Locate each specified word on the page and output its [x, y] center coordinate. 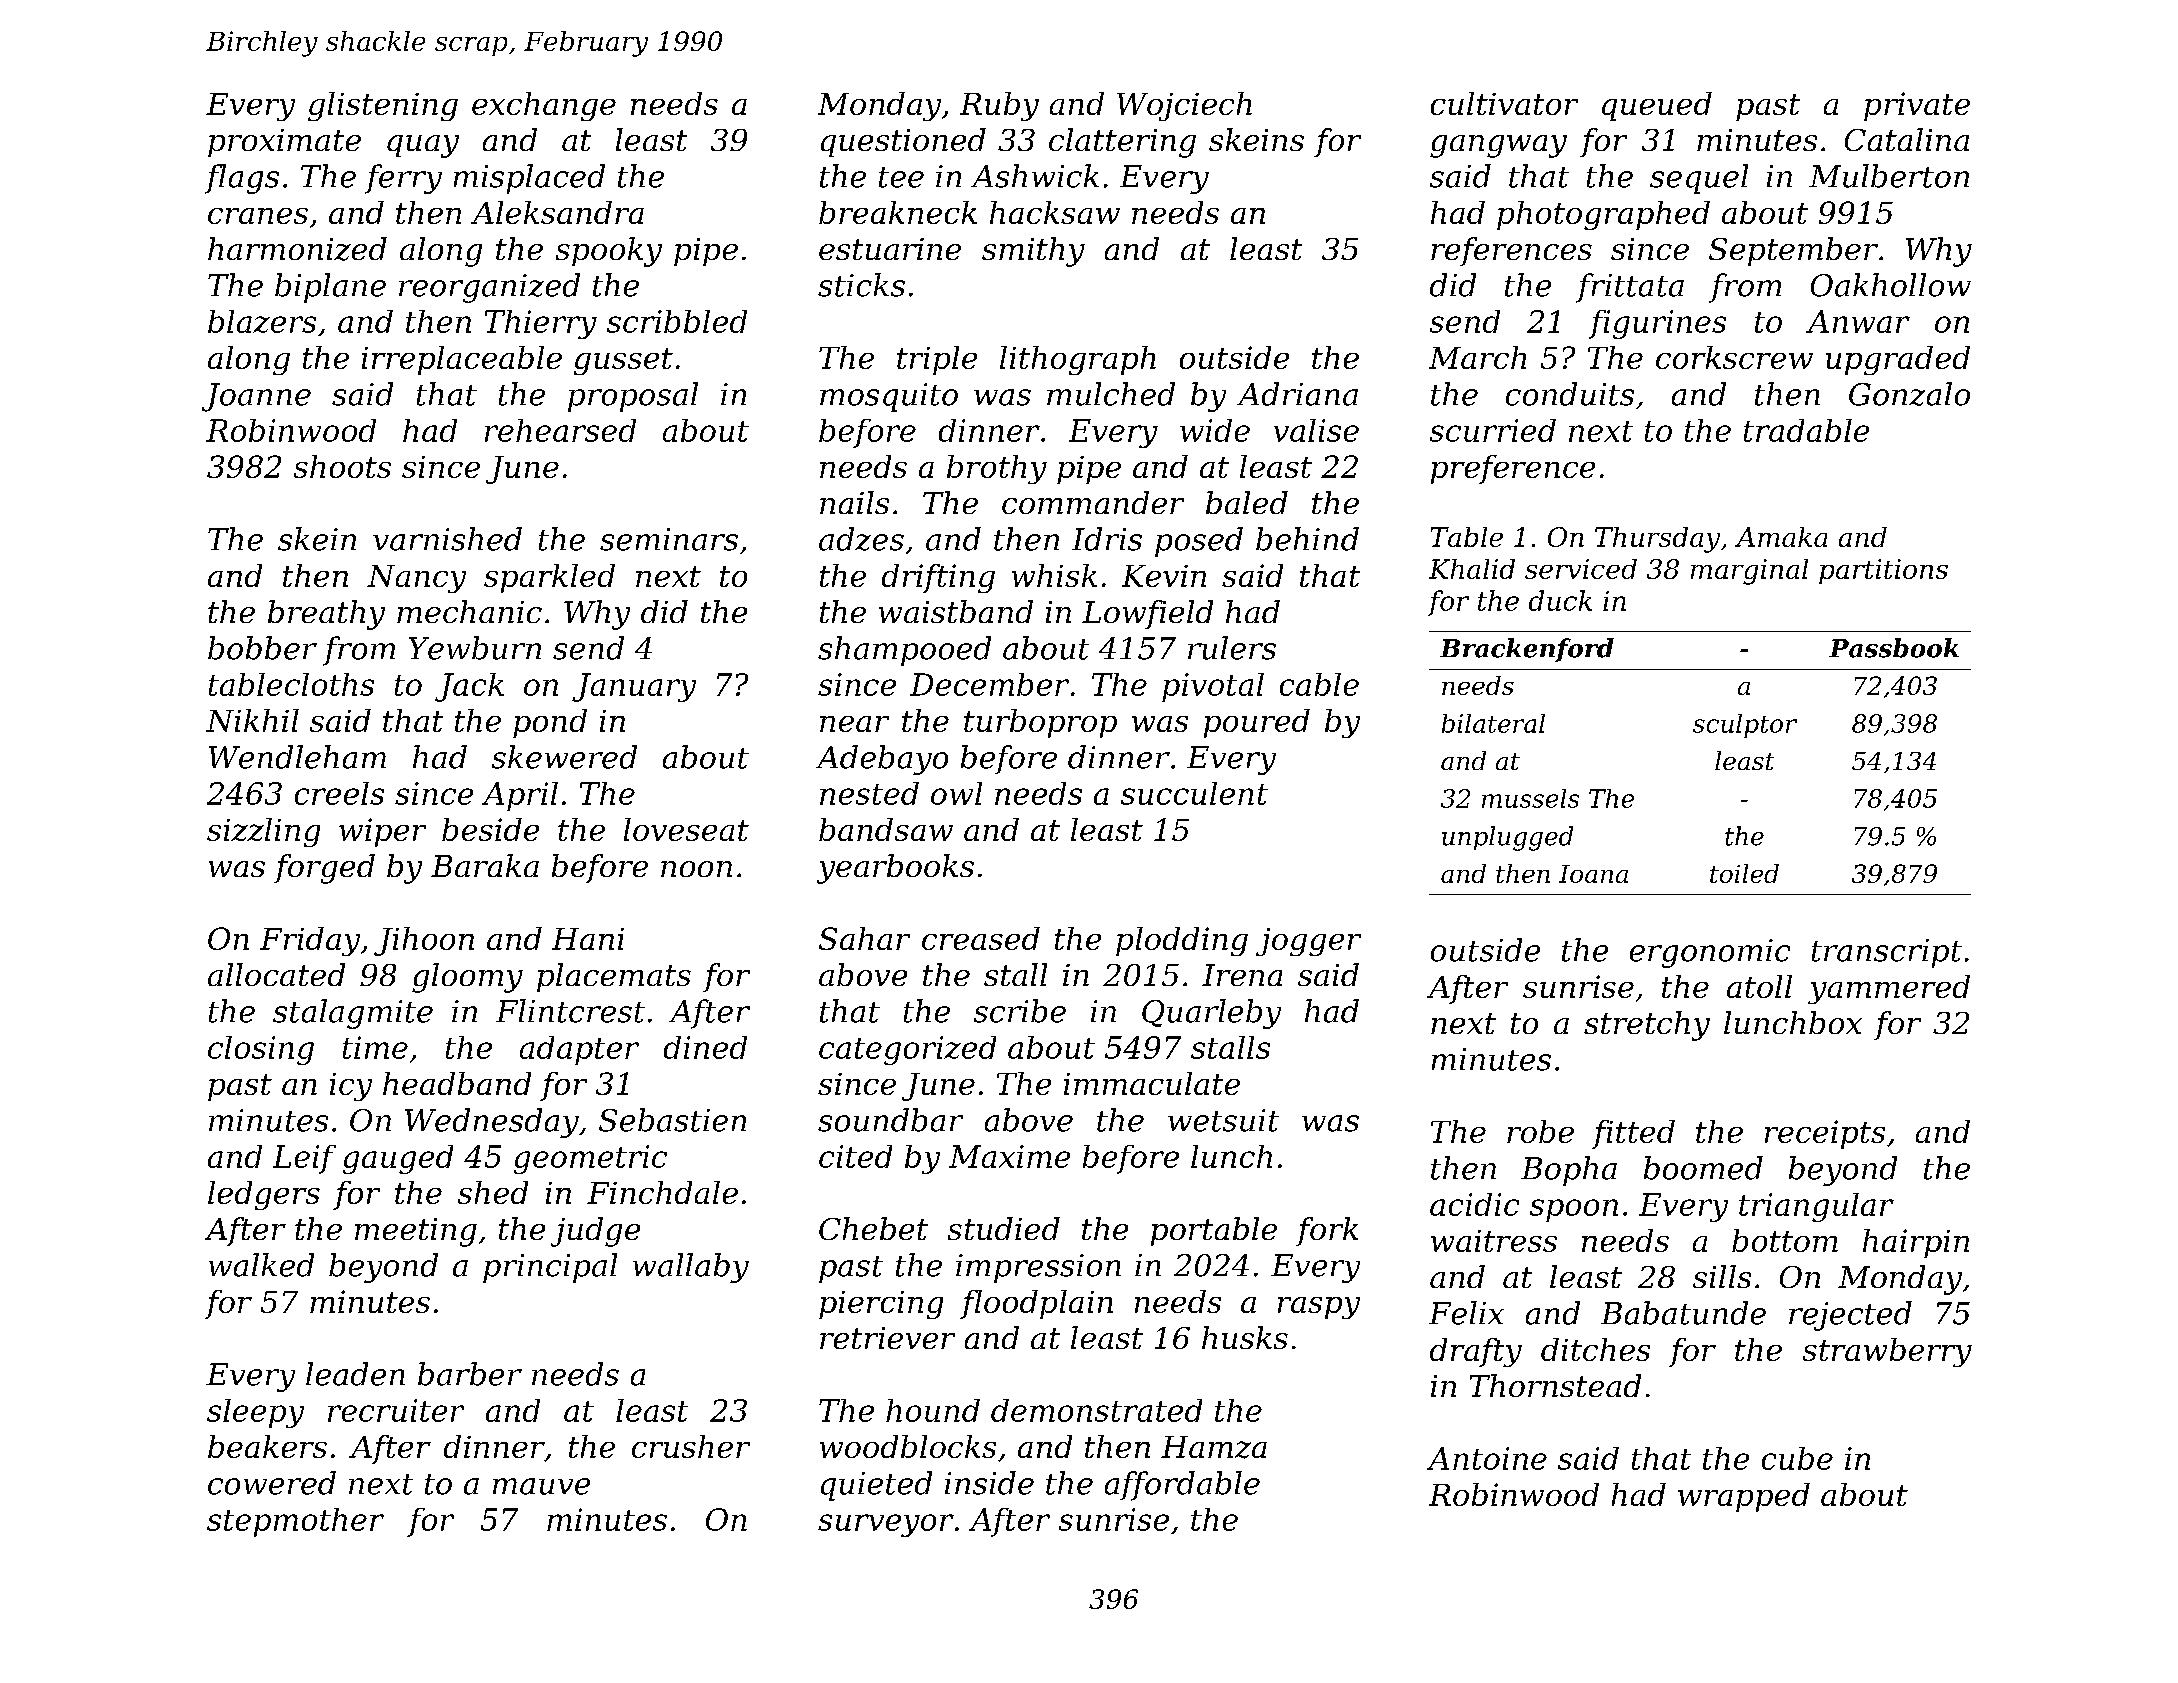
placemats [614, 977]
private [1917, 106]
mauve [541, 1486]
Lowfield [1147, 614]
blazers [262, 321]
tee [901, 177]
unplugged [1507, 838]
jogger [1308, 942]
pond [550, 723]
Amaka [1781, 537]
